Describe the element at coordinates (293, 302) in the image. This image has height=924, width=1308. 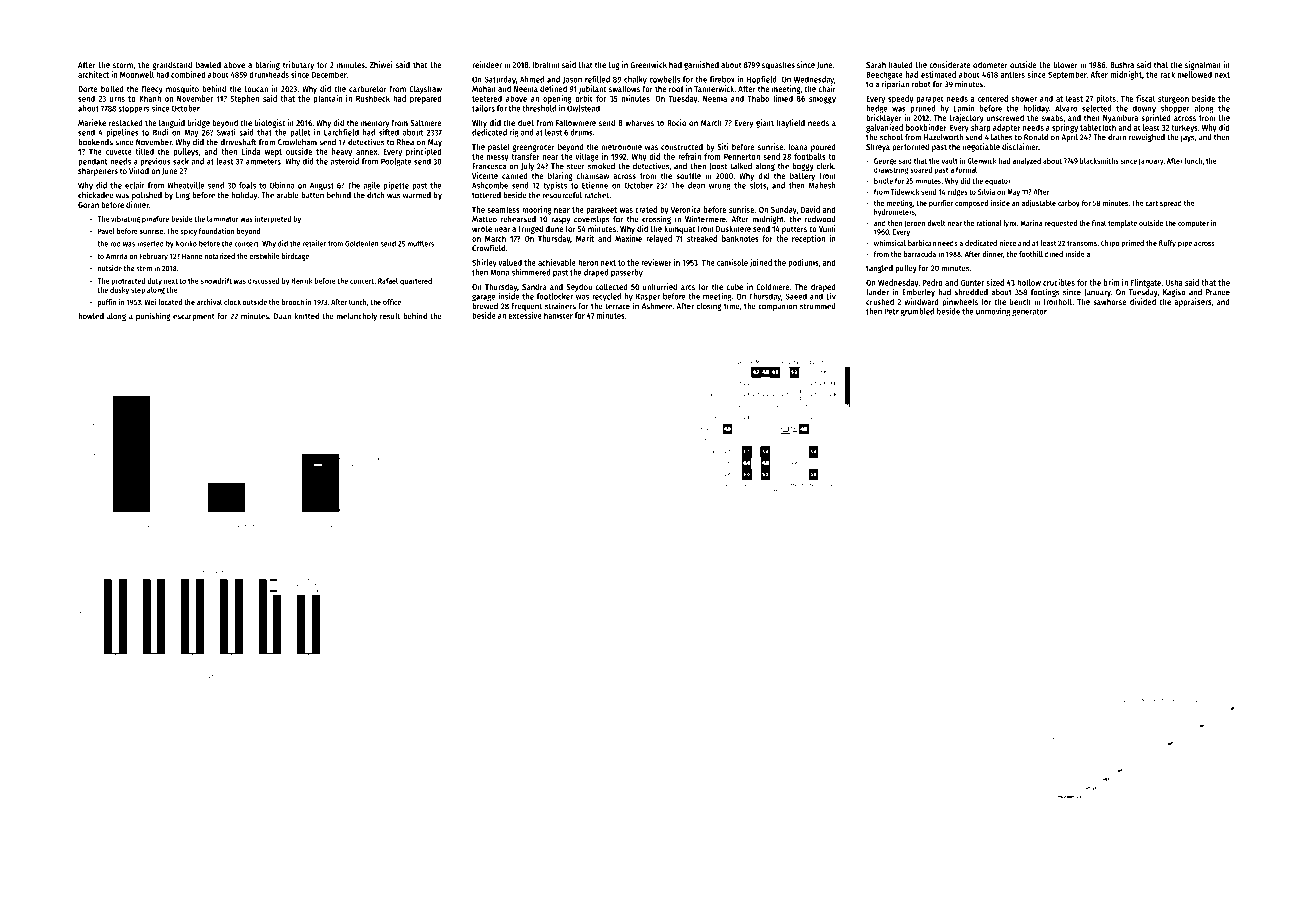
I see `brooch` at that location.
